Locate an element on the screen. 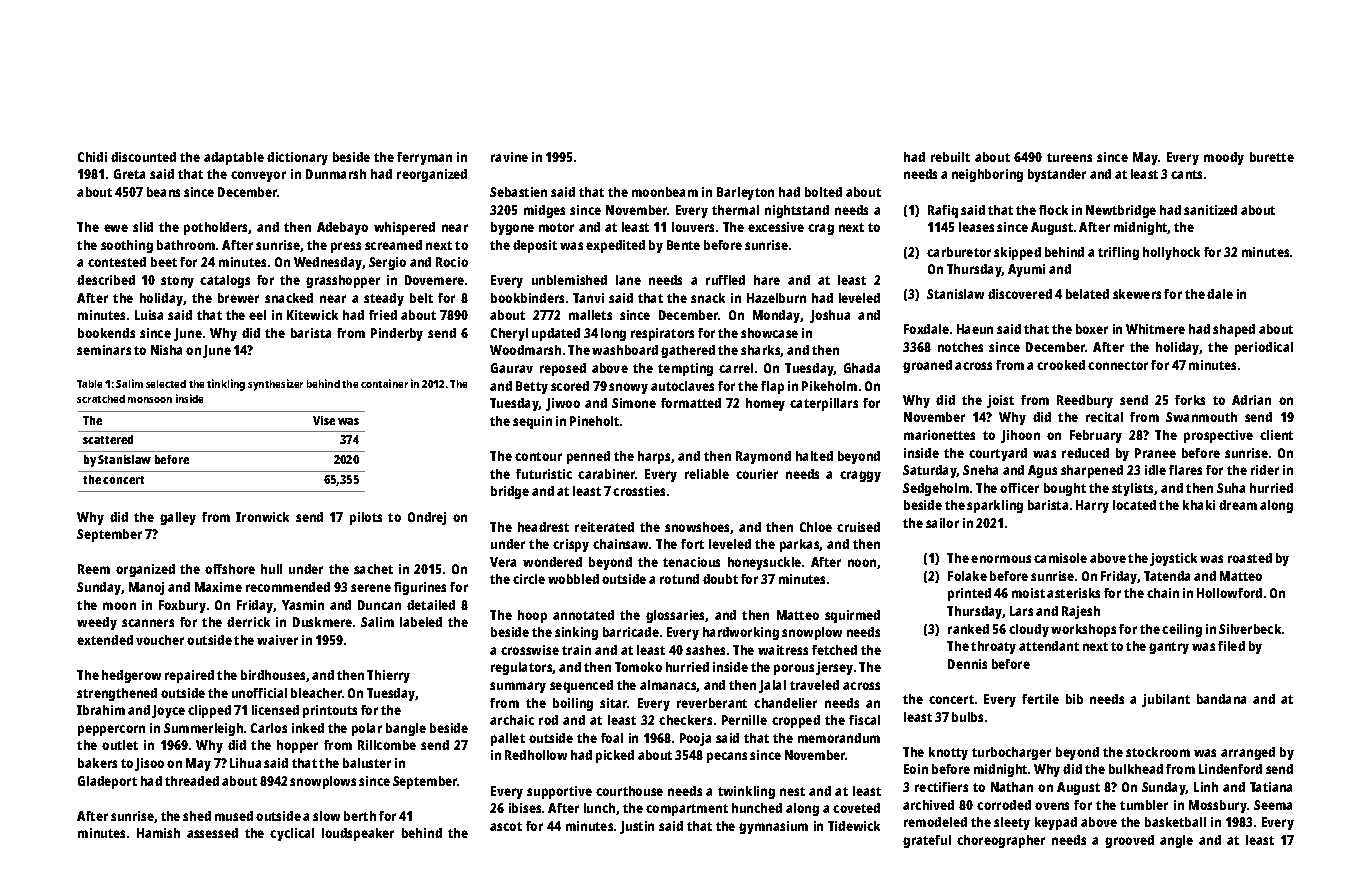 The width and height of the screenshot is (1372, 887). baluster is located at coordinates (367, 763).
